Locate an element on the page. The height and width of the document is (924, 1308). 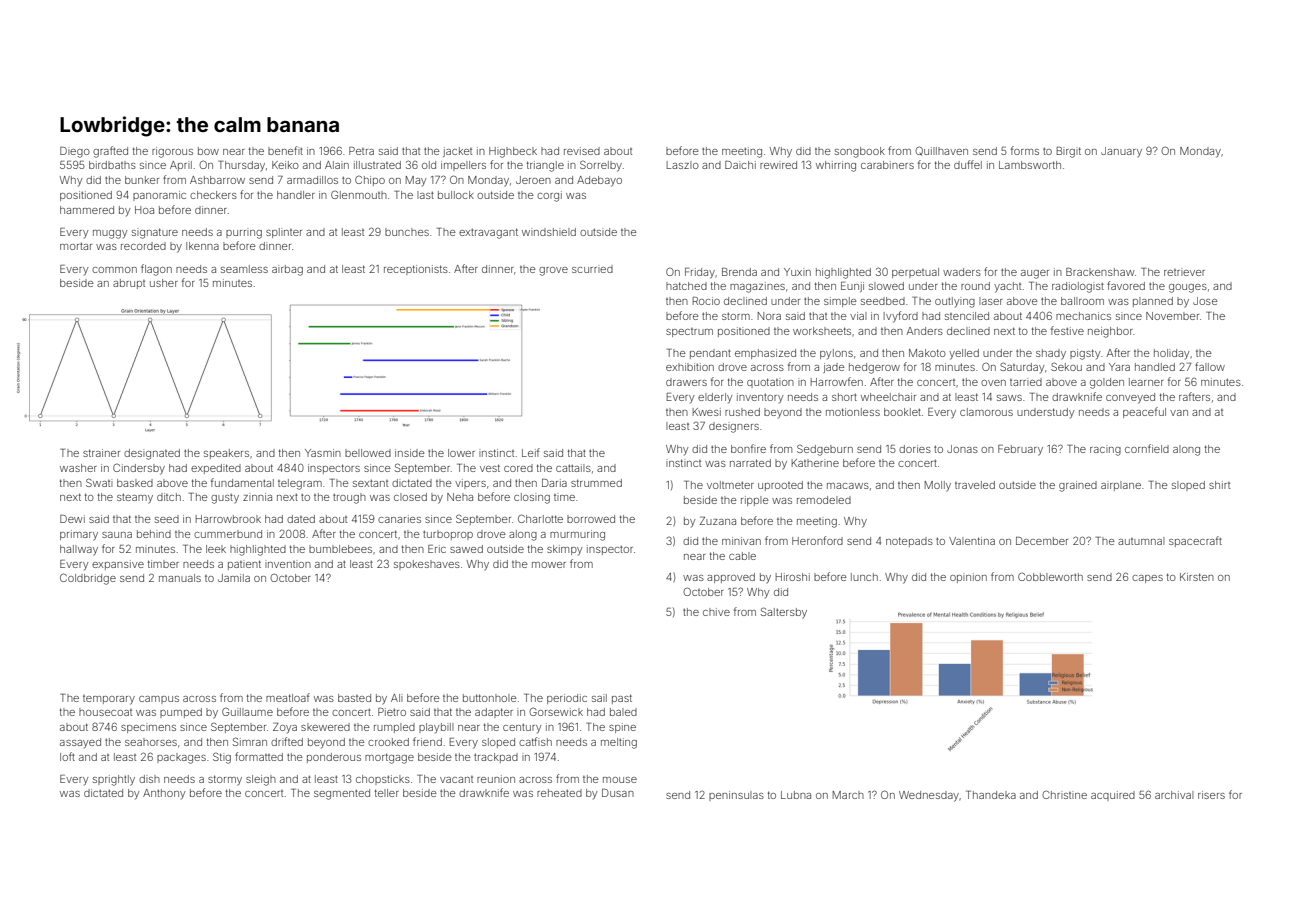
drawers is located at coordinates (686, 382).
